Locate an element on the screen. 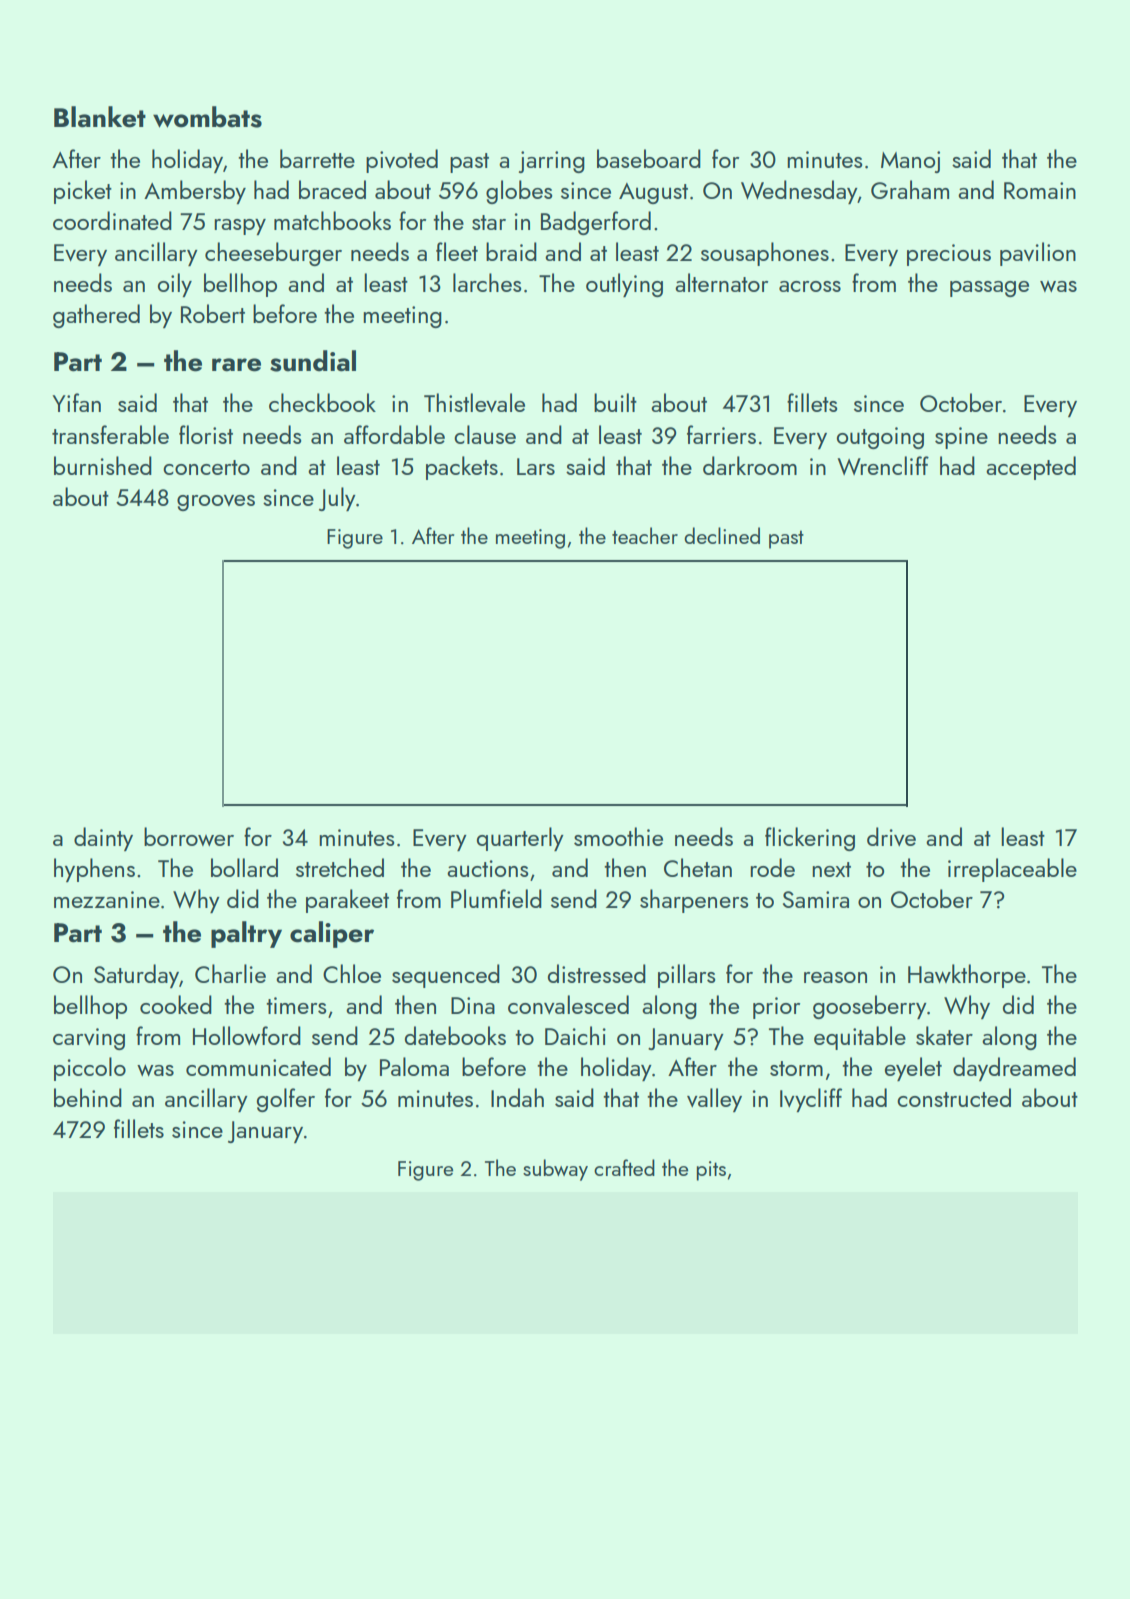  smoothie is located at coordinates (618, 836).
